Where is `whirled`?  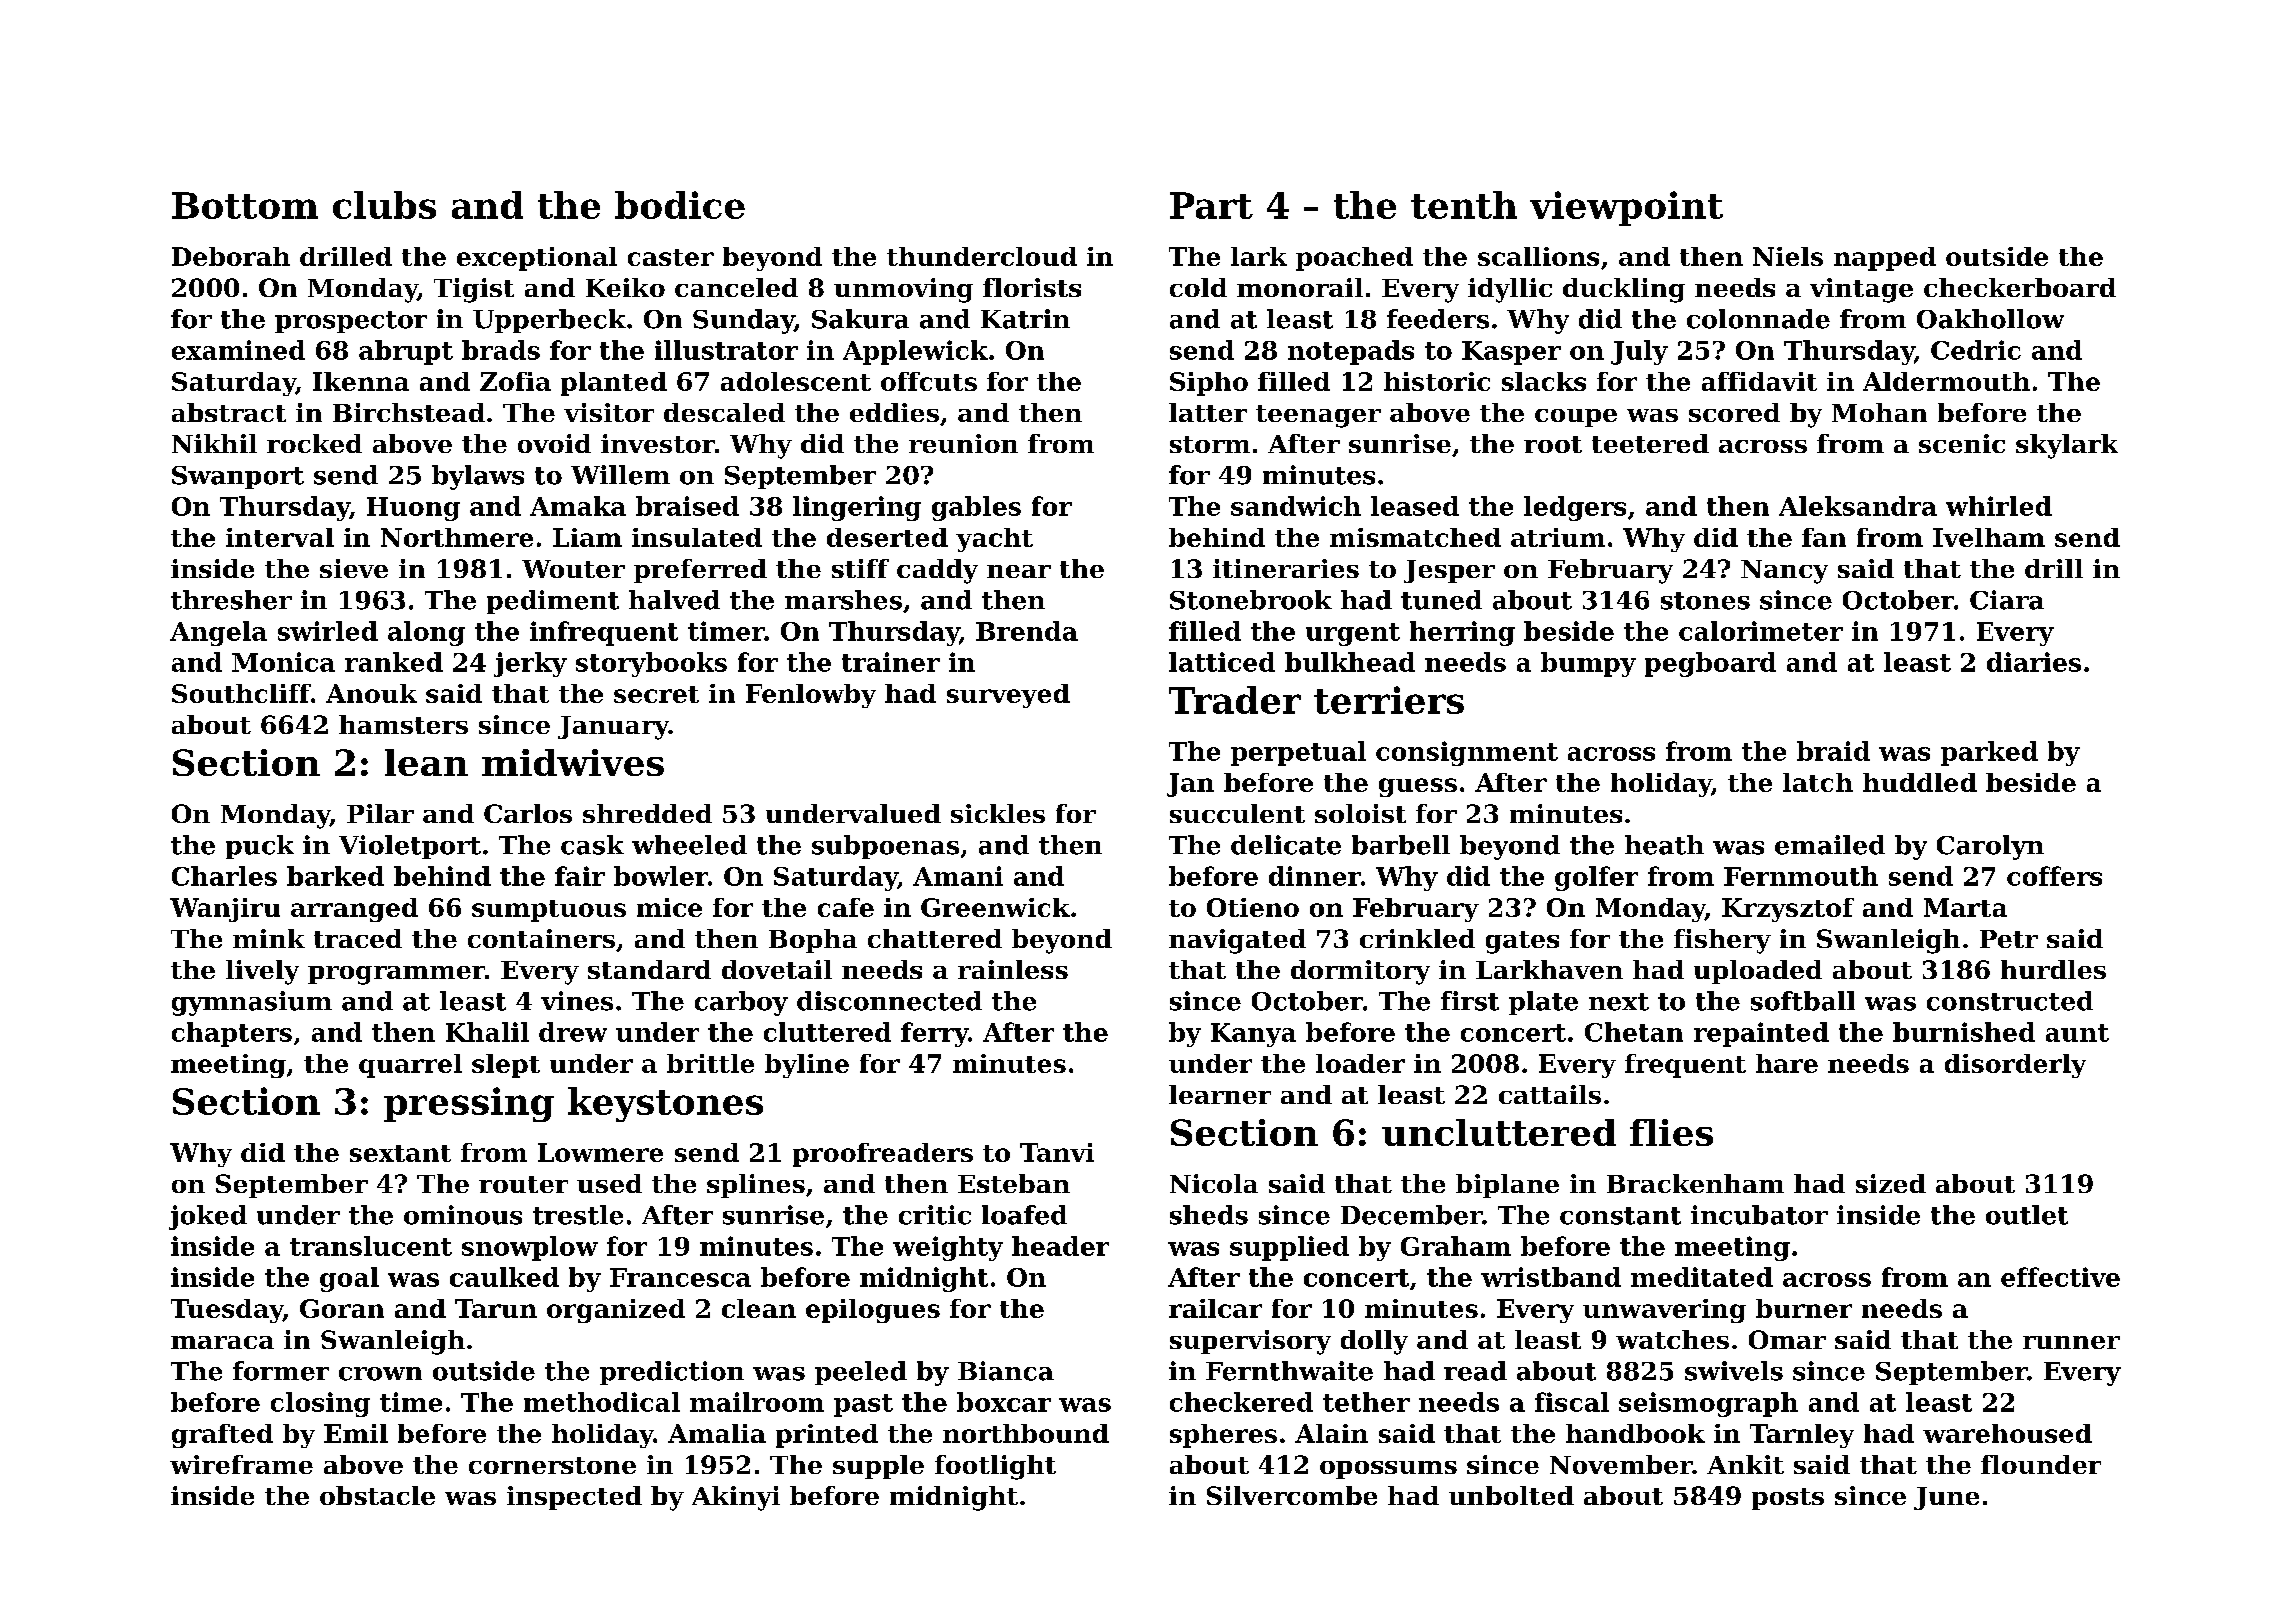 whirled is located at coordinates (1999, 506).
